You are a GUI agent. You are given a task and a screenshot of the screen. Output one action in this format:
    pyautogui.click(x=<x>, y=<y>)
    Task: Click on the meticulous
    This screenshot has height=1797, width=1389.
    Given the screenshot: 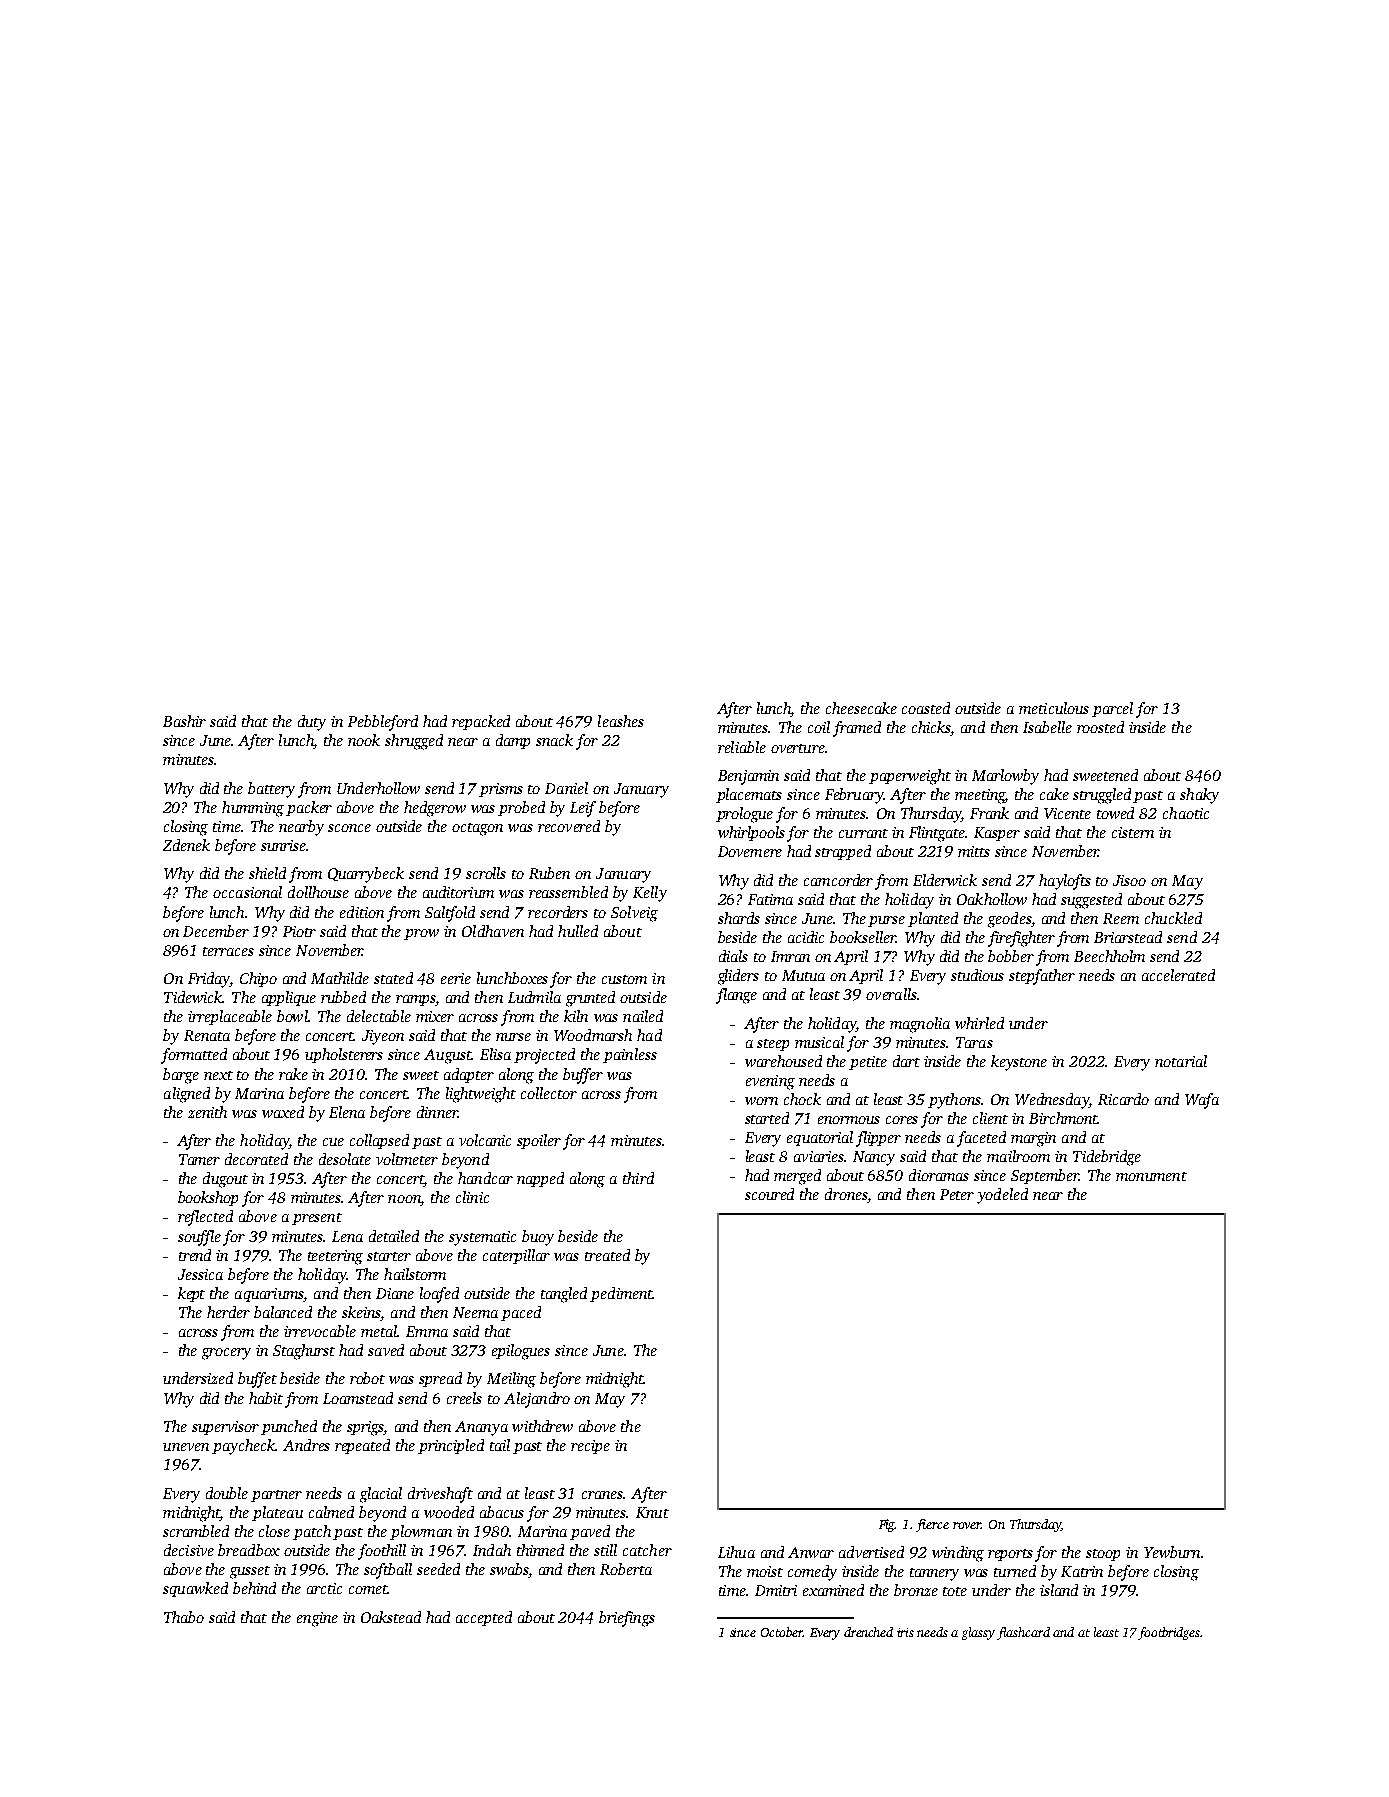 What is the action you would take?
    pyautogui.click(x=1054, y=708)
